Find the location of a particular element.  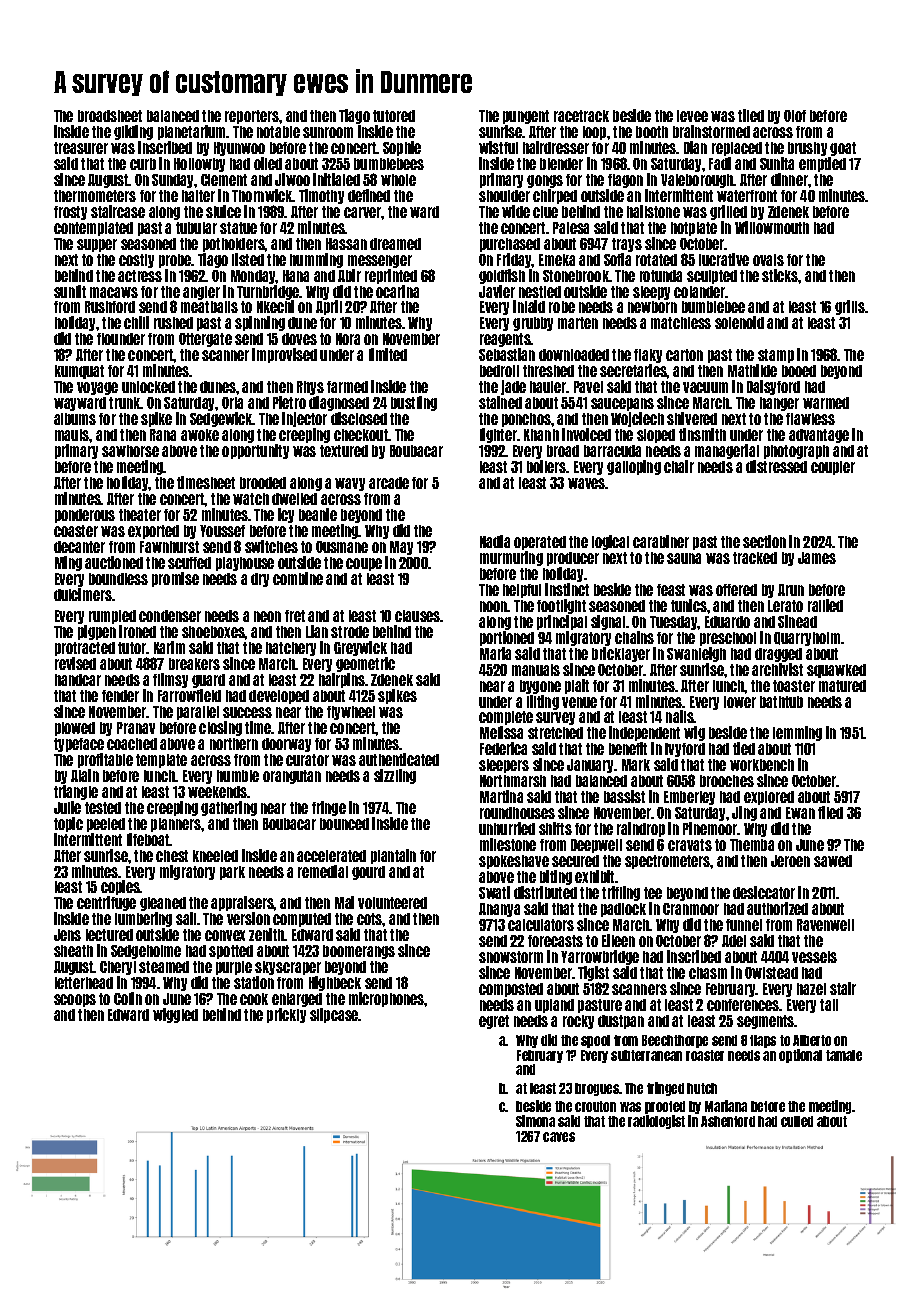

Hollowby is located at coordinates (199, 165).
